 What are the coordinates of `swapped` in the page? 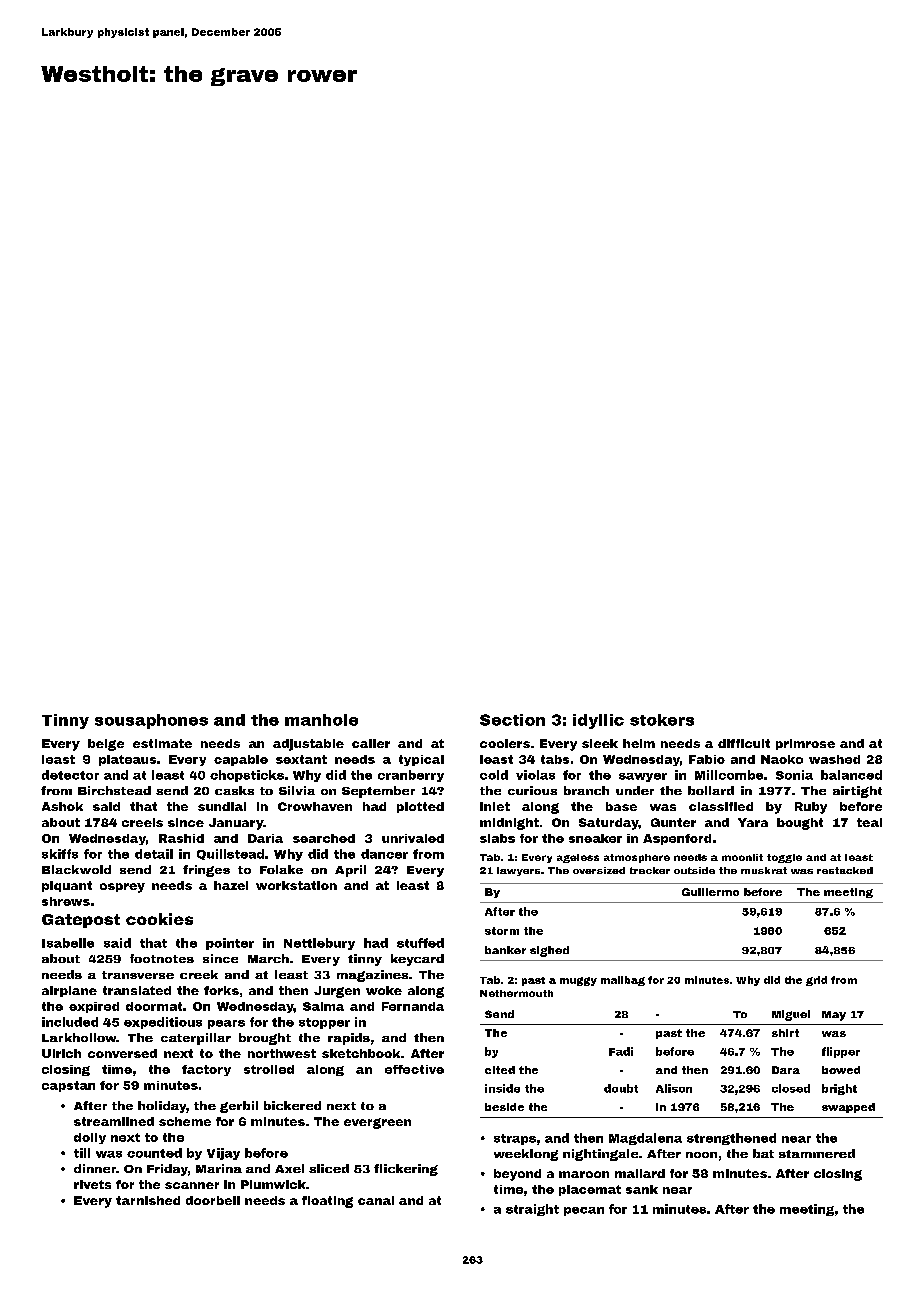 It's located at (848, 1108).
